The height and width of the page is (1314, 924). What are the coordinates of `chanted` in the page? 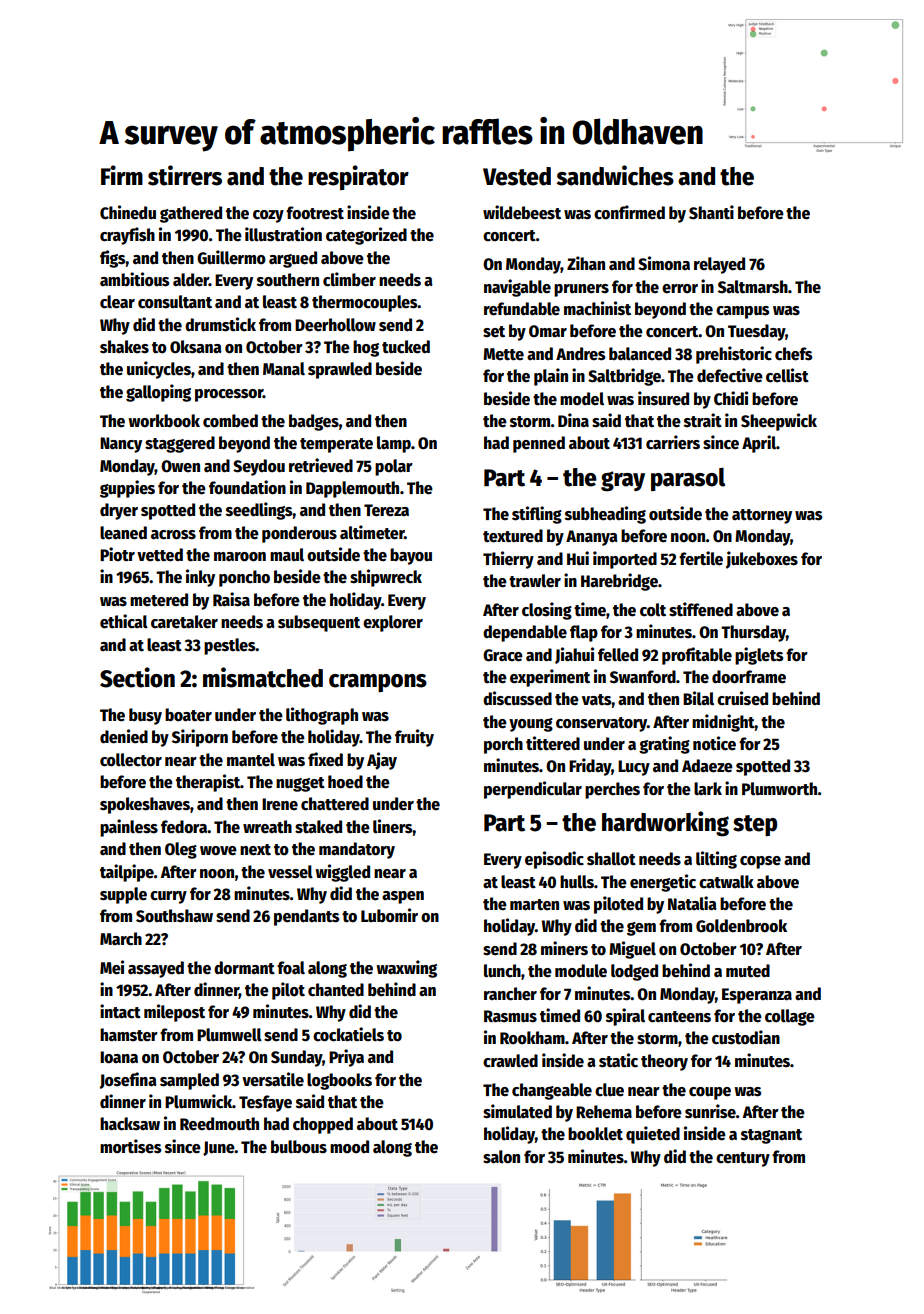 It's located at (336, 990).
